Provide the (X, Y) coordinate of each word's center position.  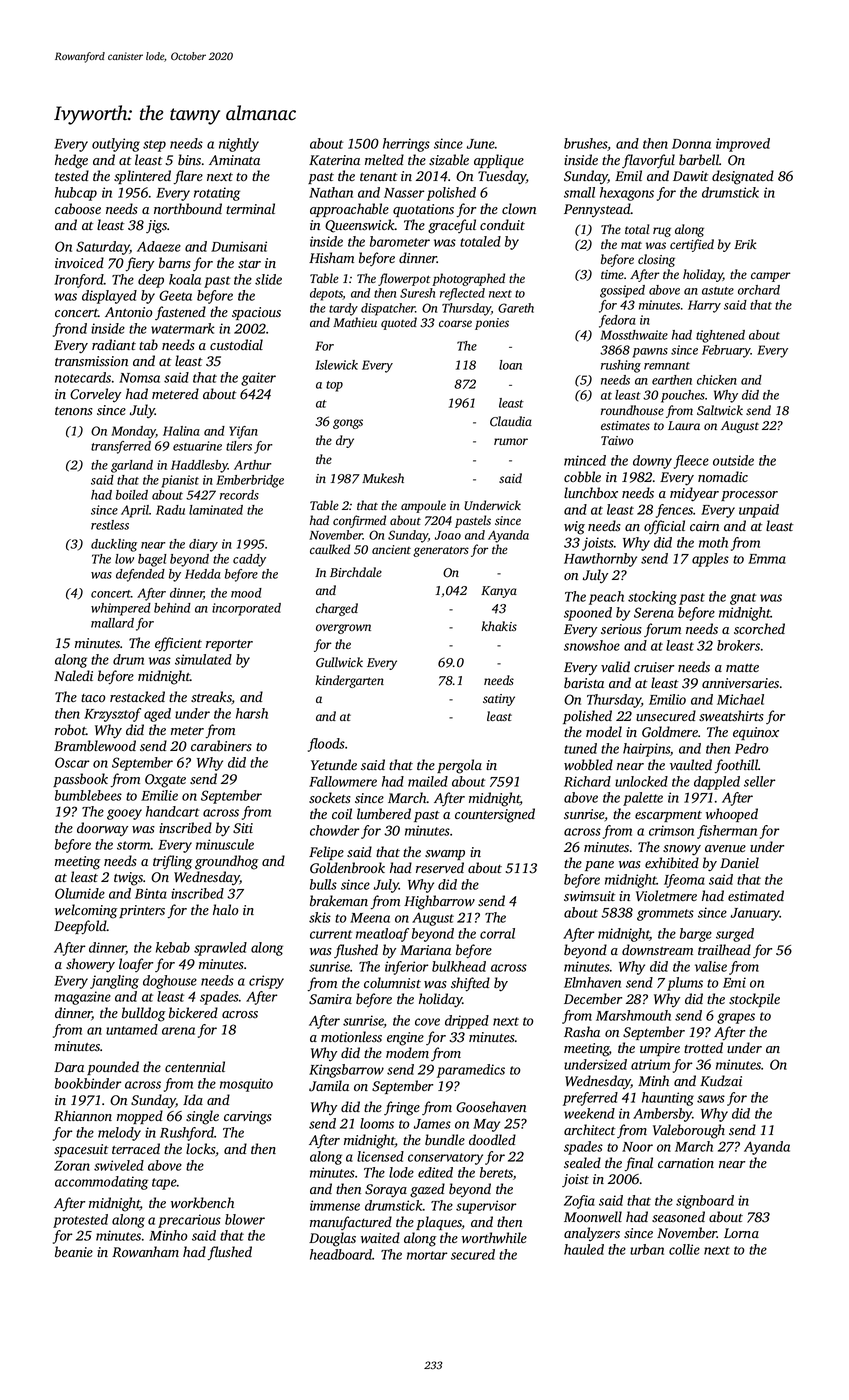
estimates (625, 425)
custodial (236, 345)
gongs (348, 424)
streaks (211, 698)
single (202, 1117)
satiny (499, 700)
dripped (467, 1022)
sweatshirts (731, 716)
